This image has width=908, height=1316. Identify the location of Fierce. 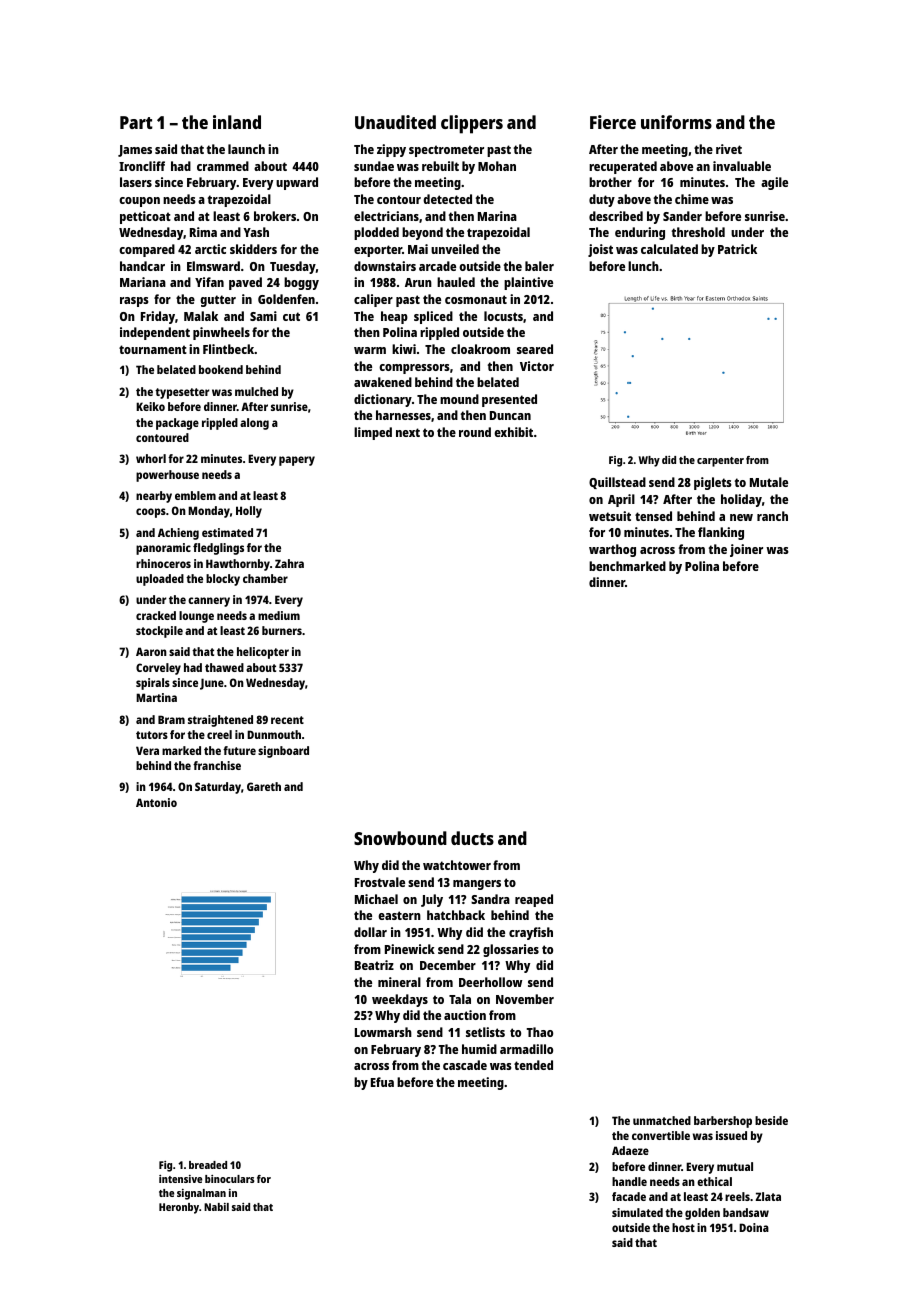
(613, 122).
